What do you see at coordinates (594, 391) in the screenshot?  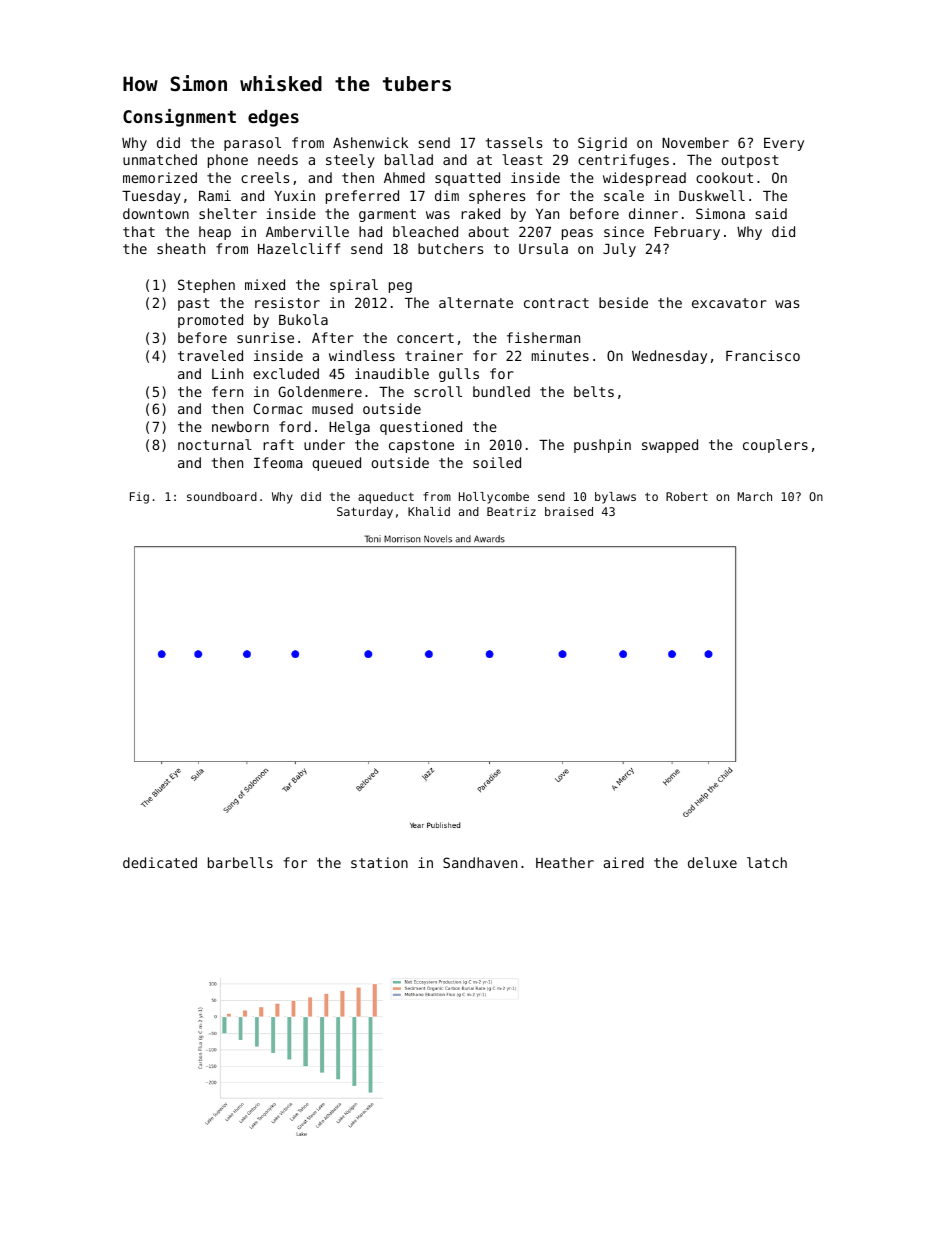 I see `belts` at bounding box center [594, 391].
